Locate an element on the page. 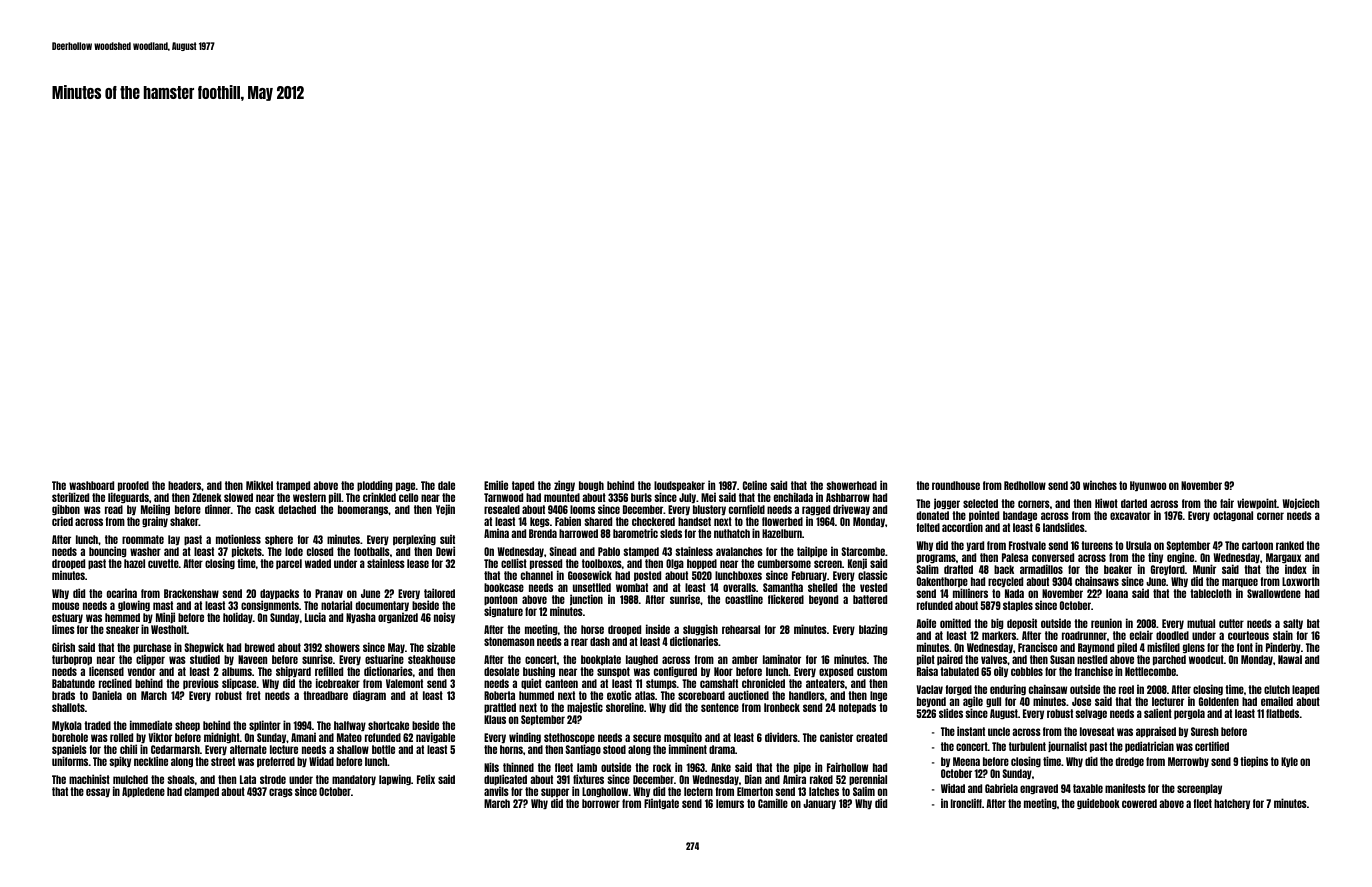  Nettlecombe is located at coordinates (1150, 671).
